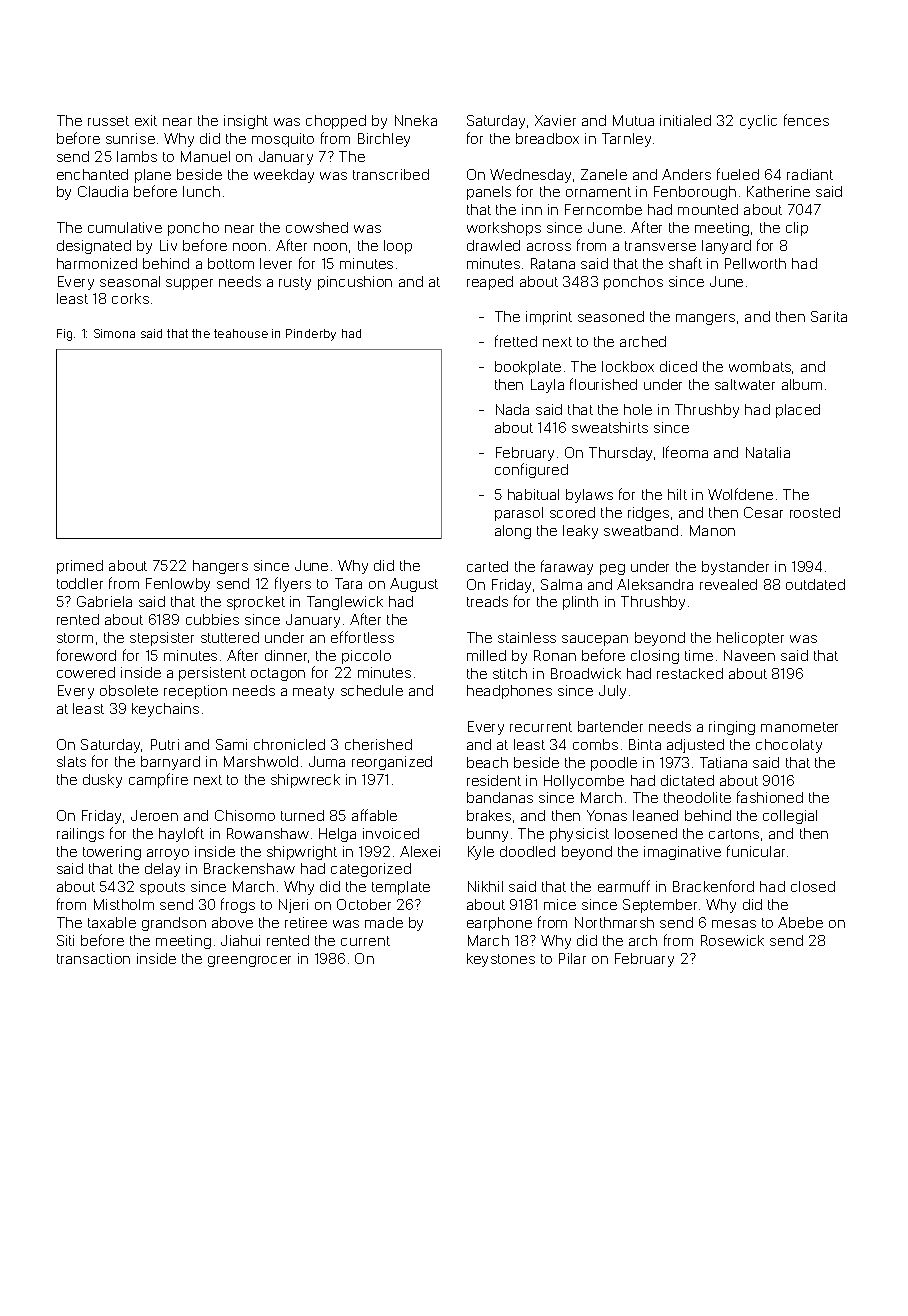  I want to click on exit, so click(146, 120).
